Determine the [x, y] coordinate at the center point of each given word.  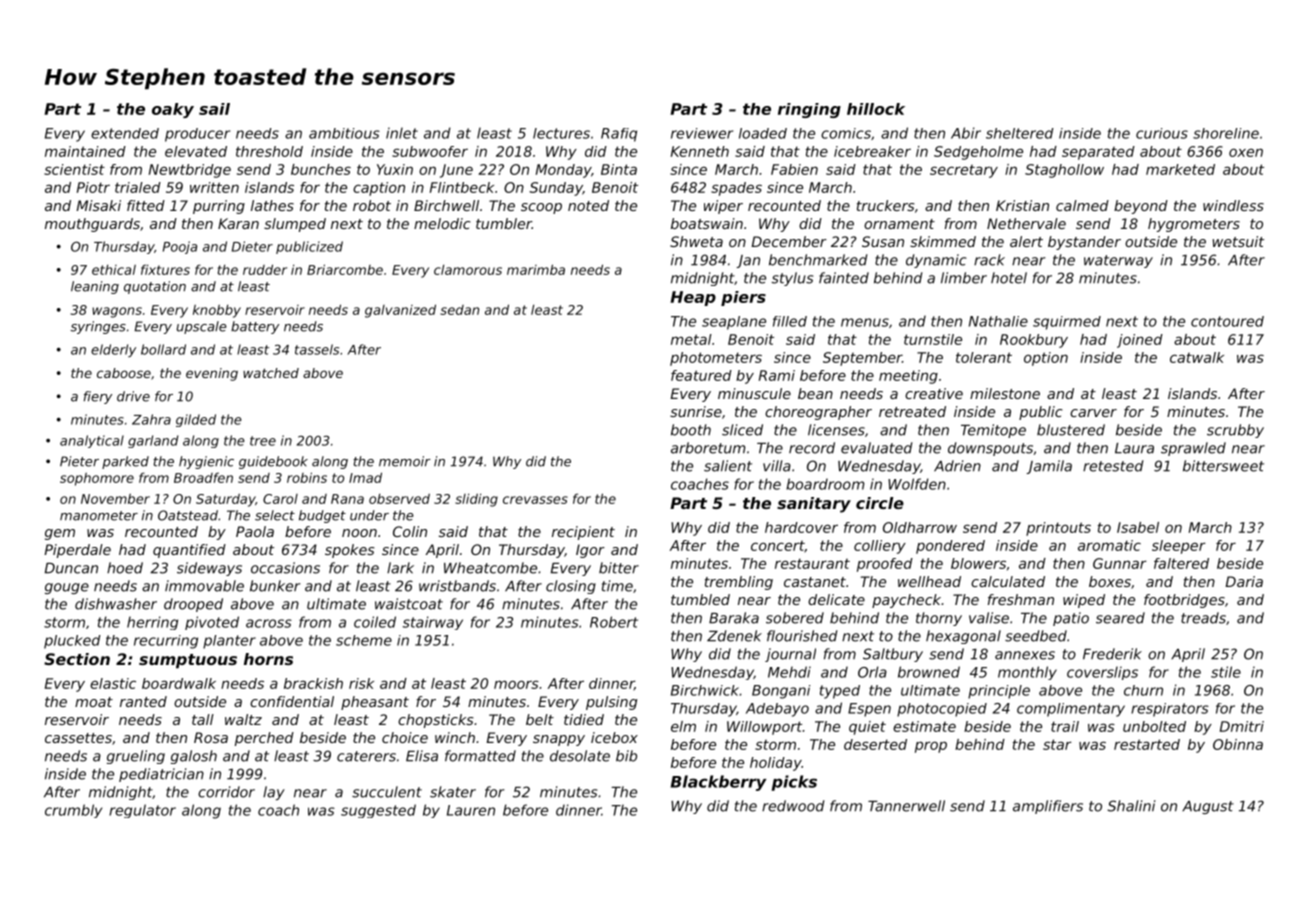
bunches [321, 169]
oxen [1246, 152]
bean [815, 393]
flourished [802, 636]
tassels [317, 349]
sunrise [696, 411]
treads [1203, 618]
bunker [275, 586]
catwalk [1197, 357]
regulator [142, 811]
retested [1113, 466]
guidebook [273, 462]
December [789, 241]
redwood [793, 806]
